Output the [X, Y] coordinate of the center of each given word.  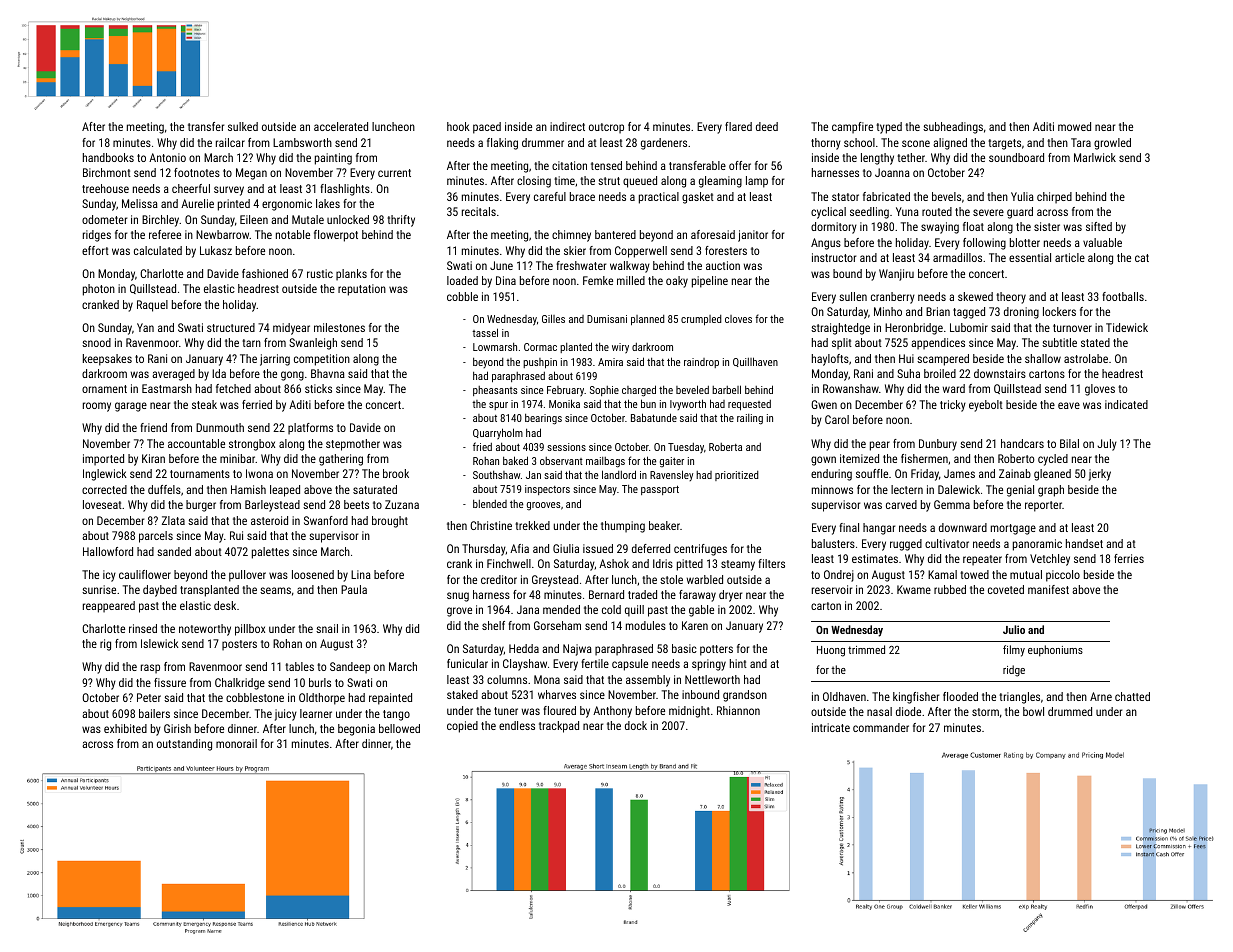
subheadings [953, 128]
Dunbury [938, 445]
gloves [1100, 390]
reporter [1043, 506]
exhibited [125, 728]
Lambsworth [302, 142]
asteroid [269, 520]
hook [458, 126]
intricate [831, 727]
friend [153, 427]
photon [99, 290]
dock [636, 725]
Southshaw [497, 475]
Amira [610, 362]
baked [515, 460]
